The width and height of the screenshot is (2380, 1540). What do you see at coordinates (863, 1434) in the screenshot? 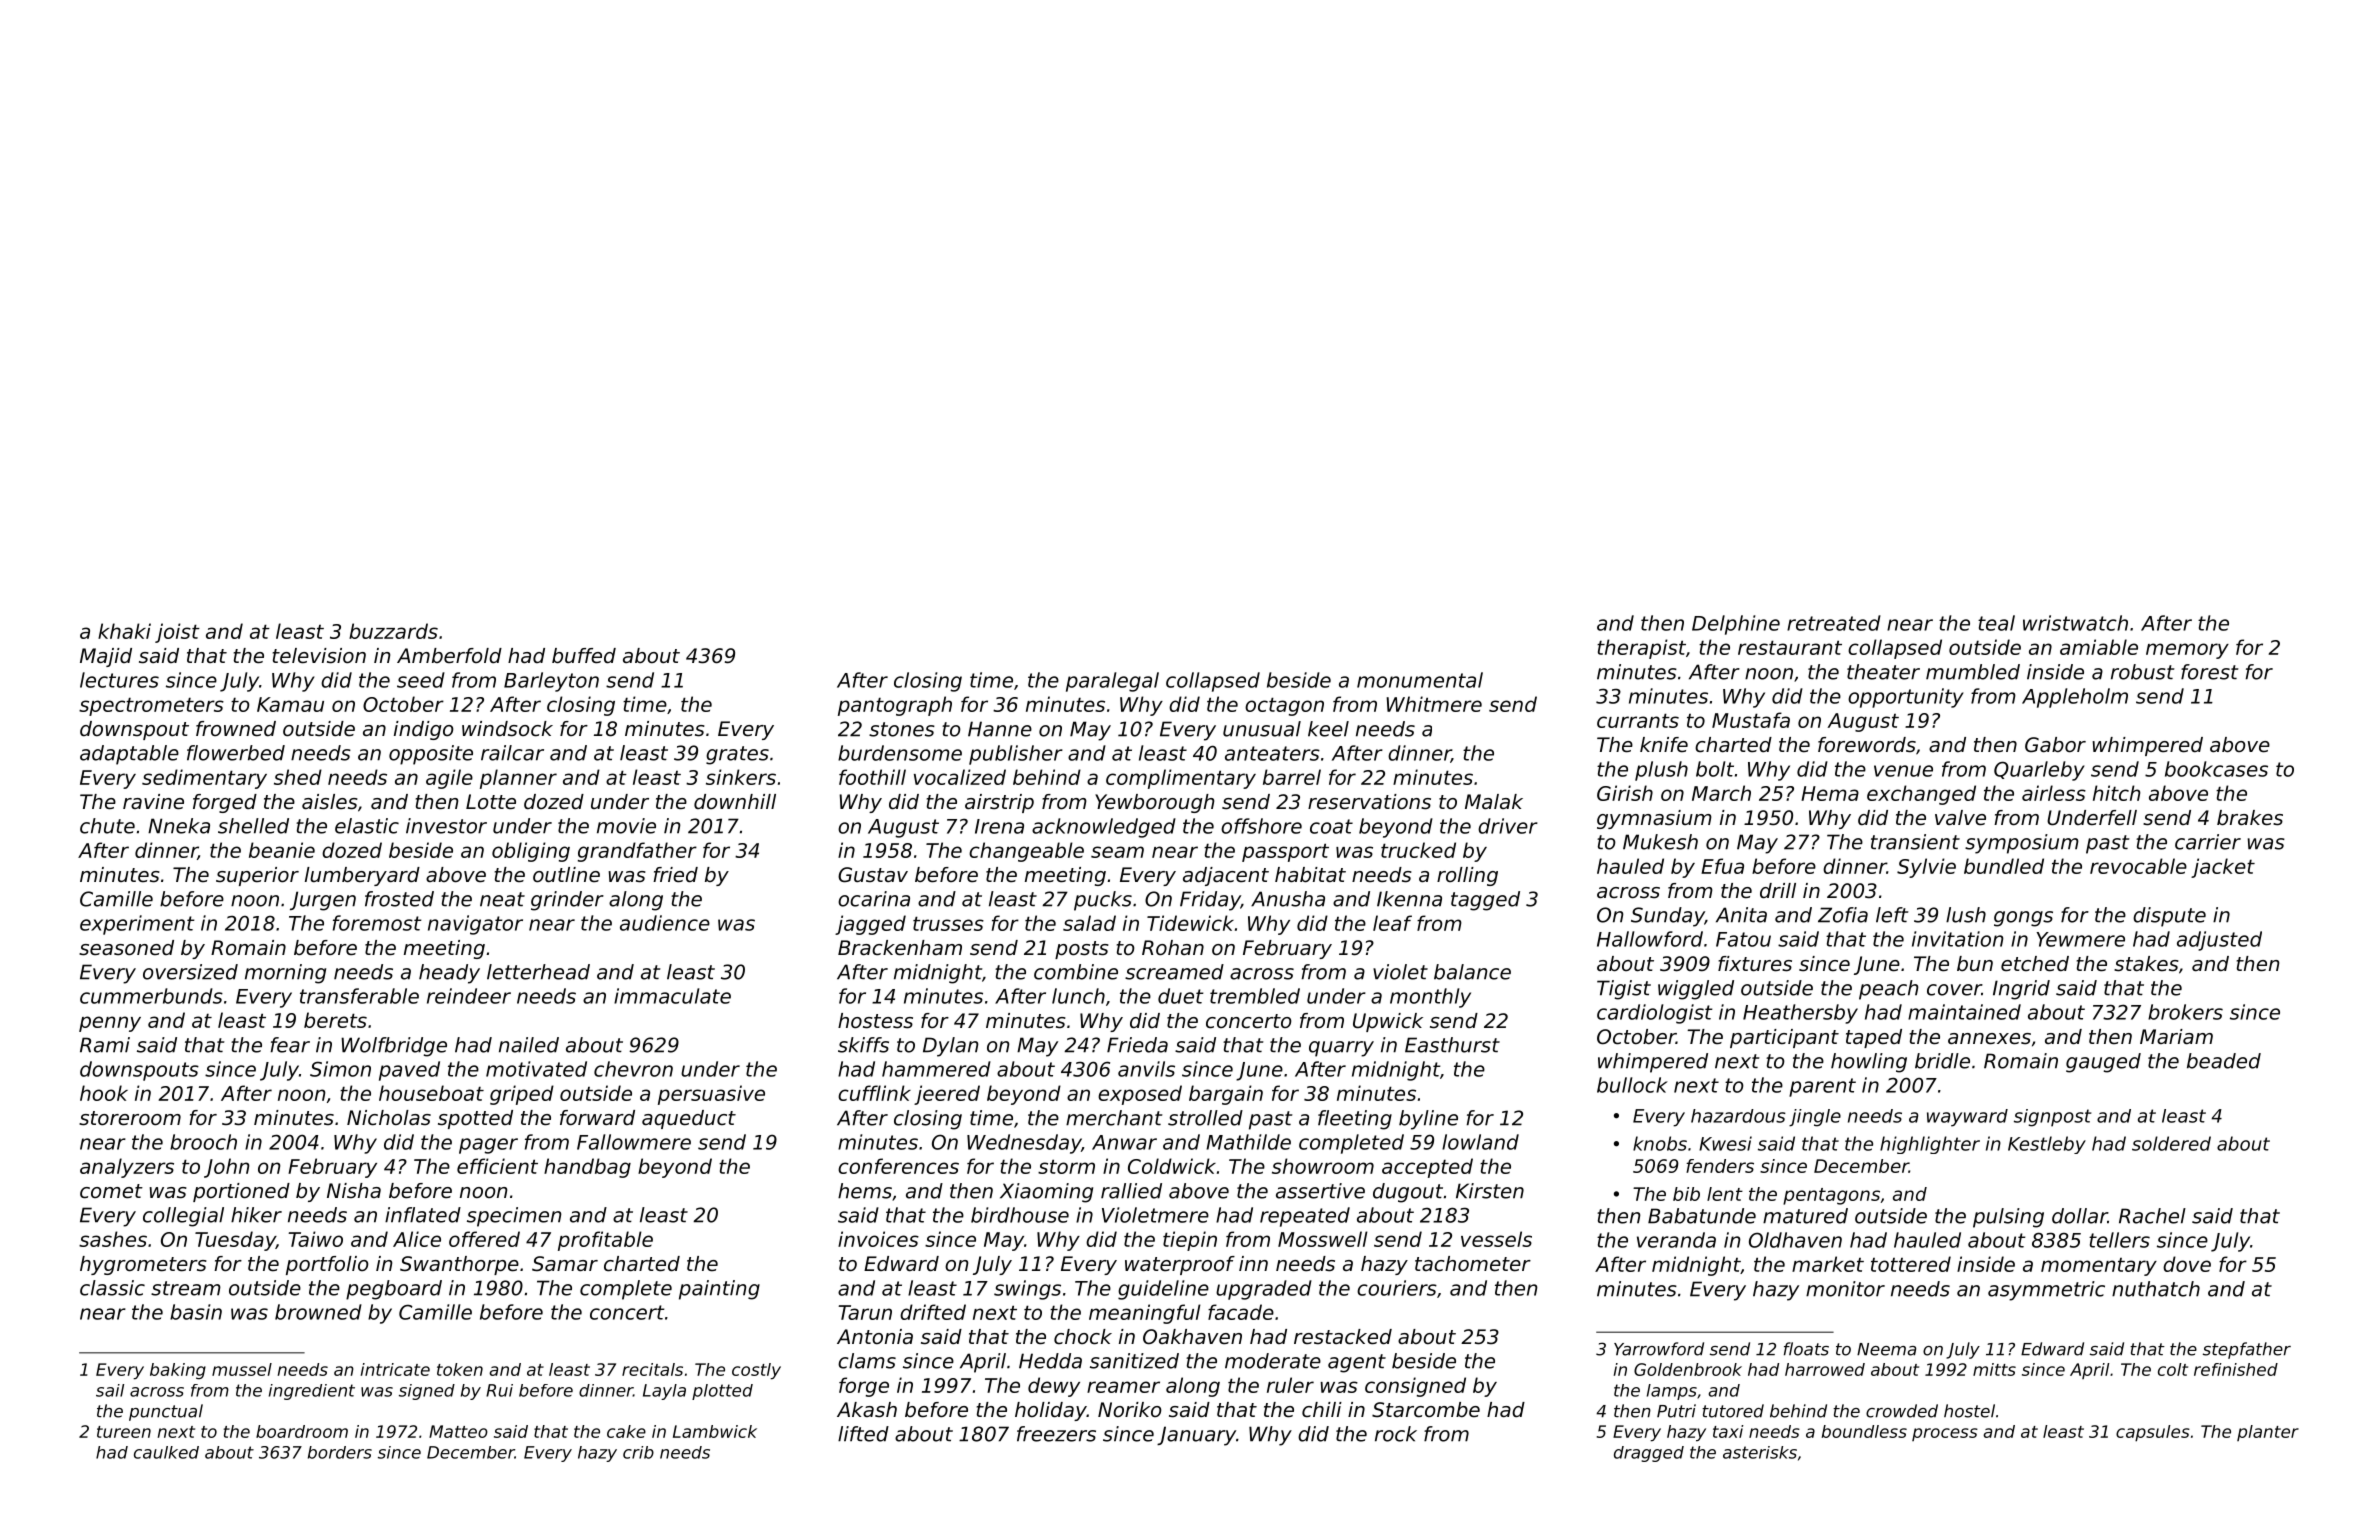
I see `lifted` at bounding box center [863, 1434].
